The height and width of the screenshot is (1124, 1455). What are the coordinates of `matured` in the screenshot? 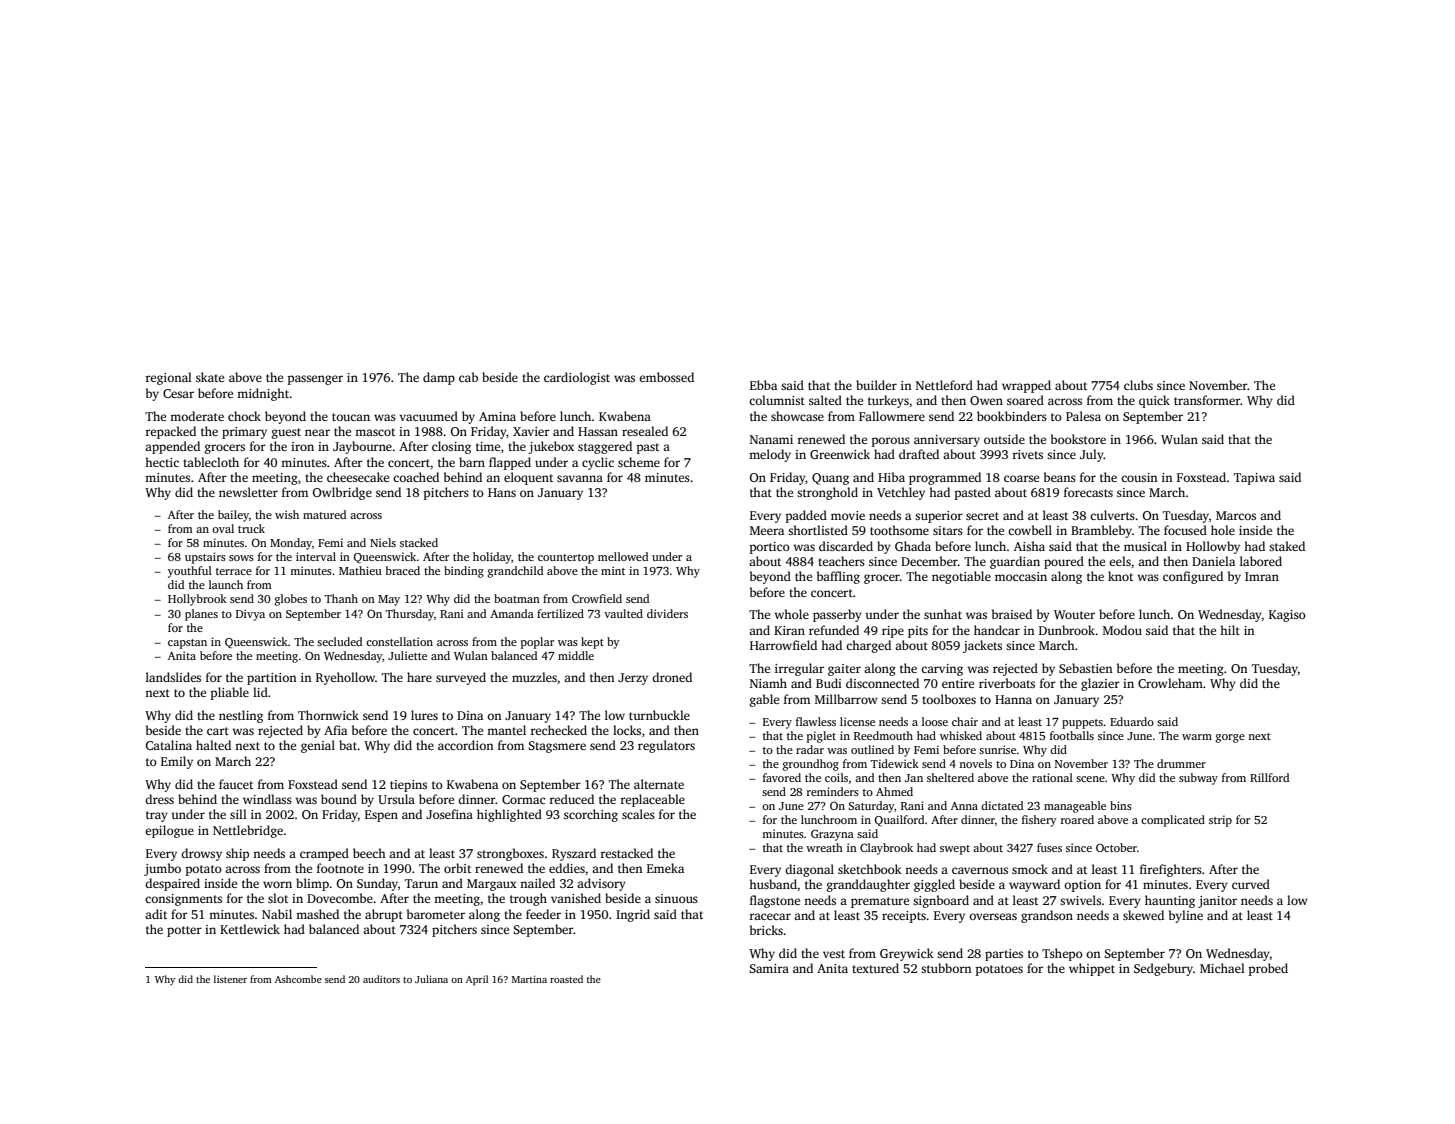 It's located at (324, 514).
